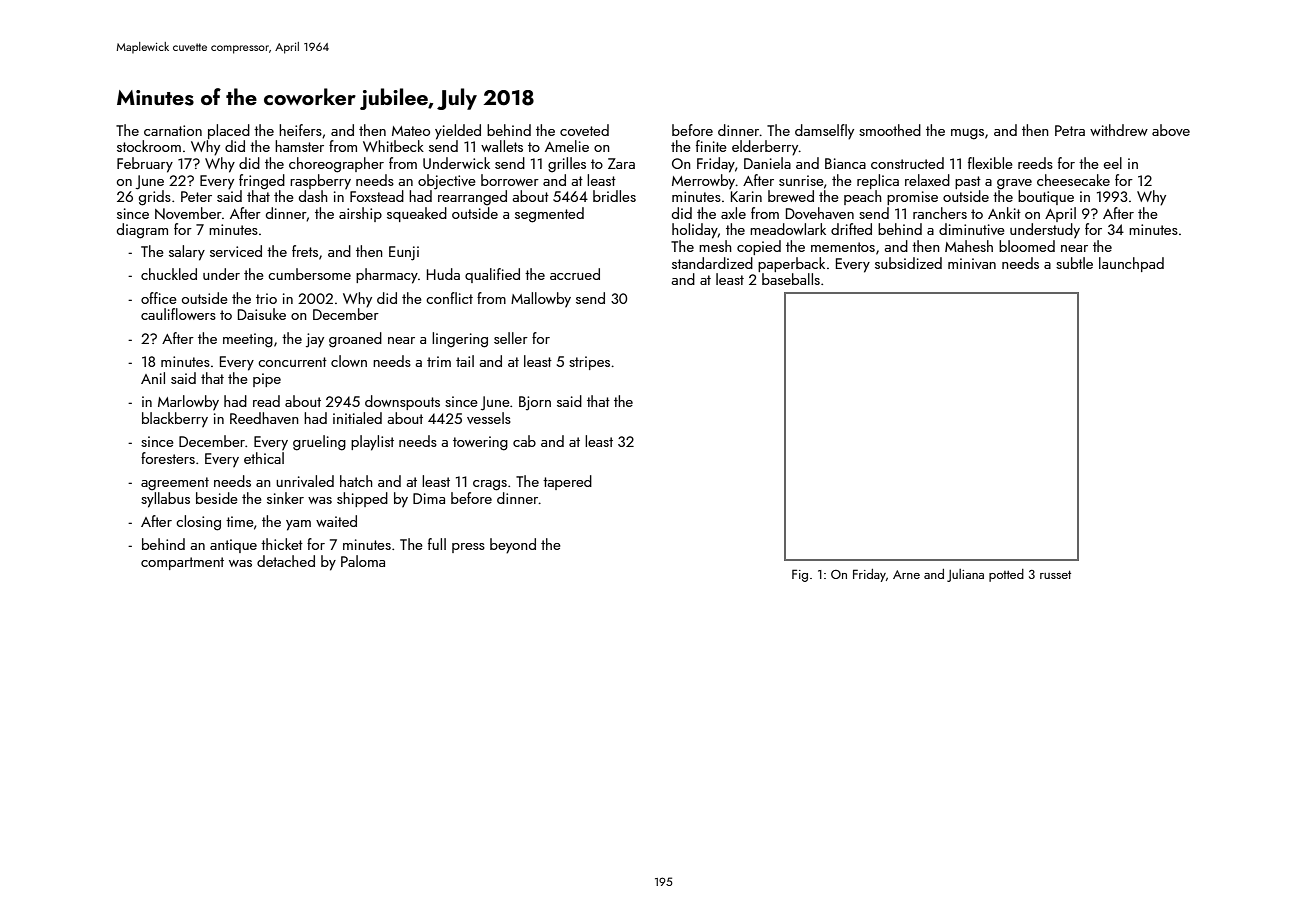 The height and width of the page is (924, 1308). I want to click on compartment, so click(182, 563).
